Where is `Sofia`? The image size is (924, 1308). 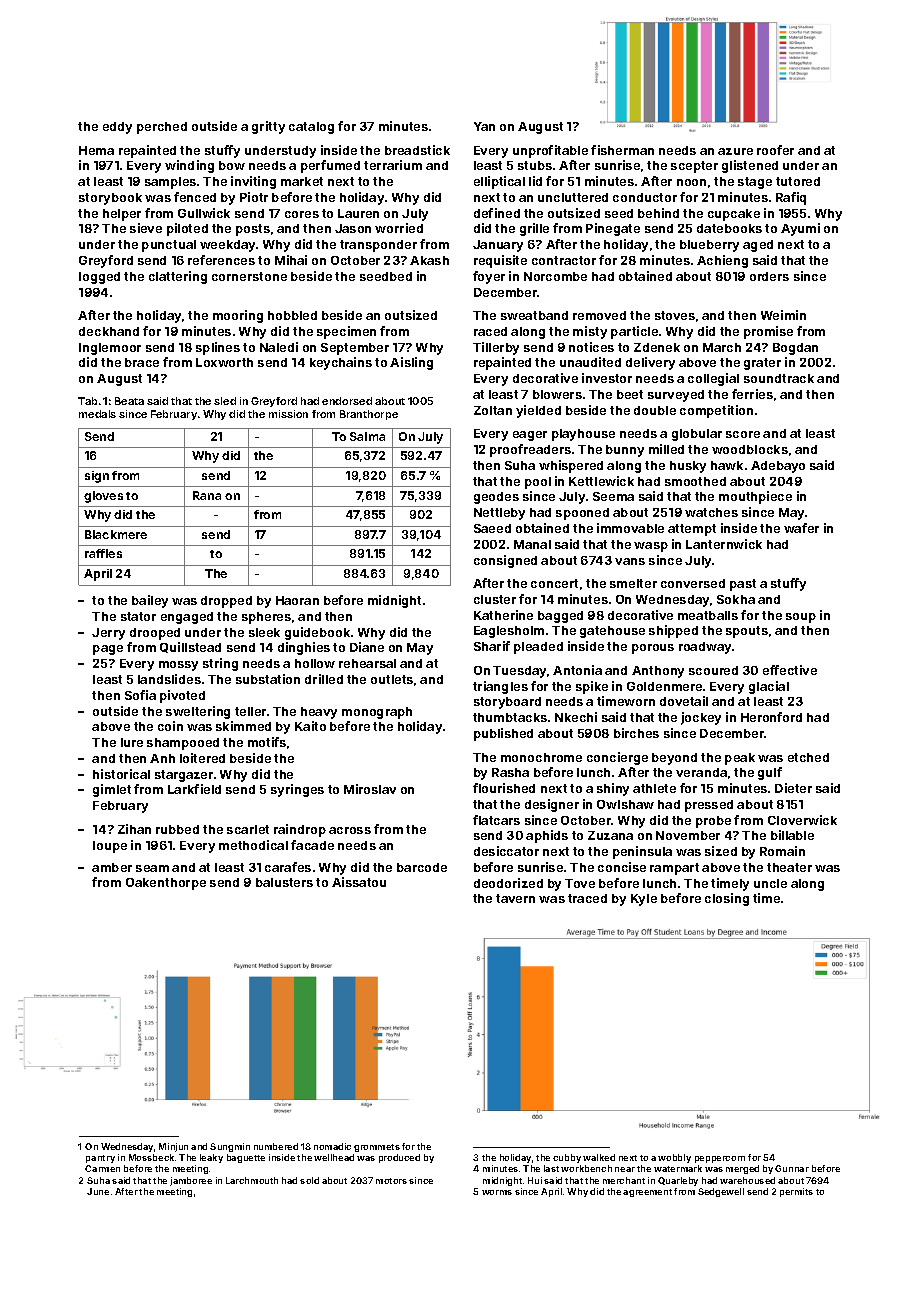
Sofia is located at coordinates (140, 695).
